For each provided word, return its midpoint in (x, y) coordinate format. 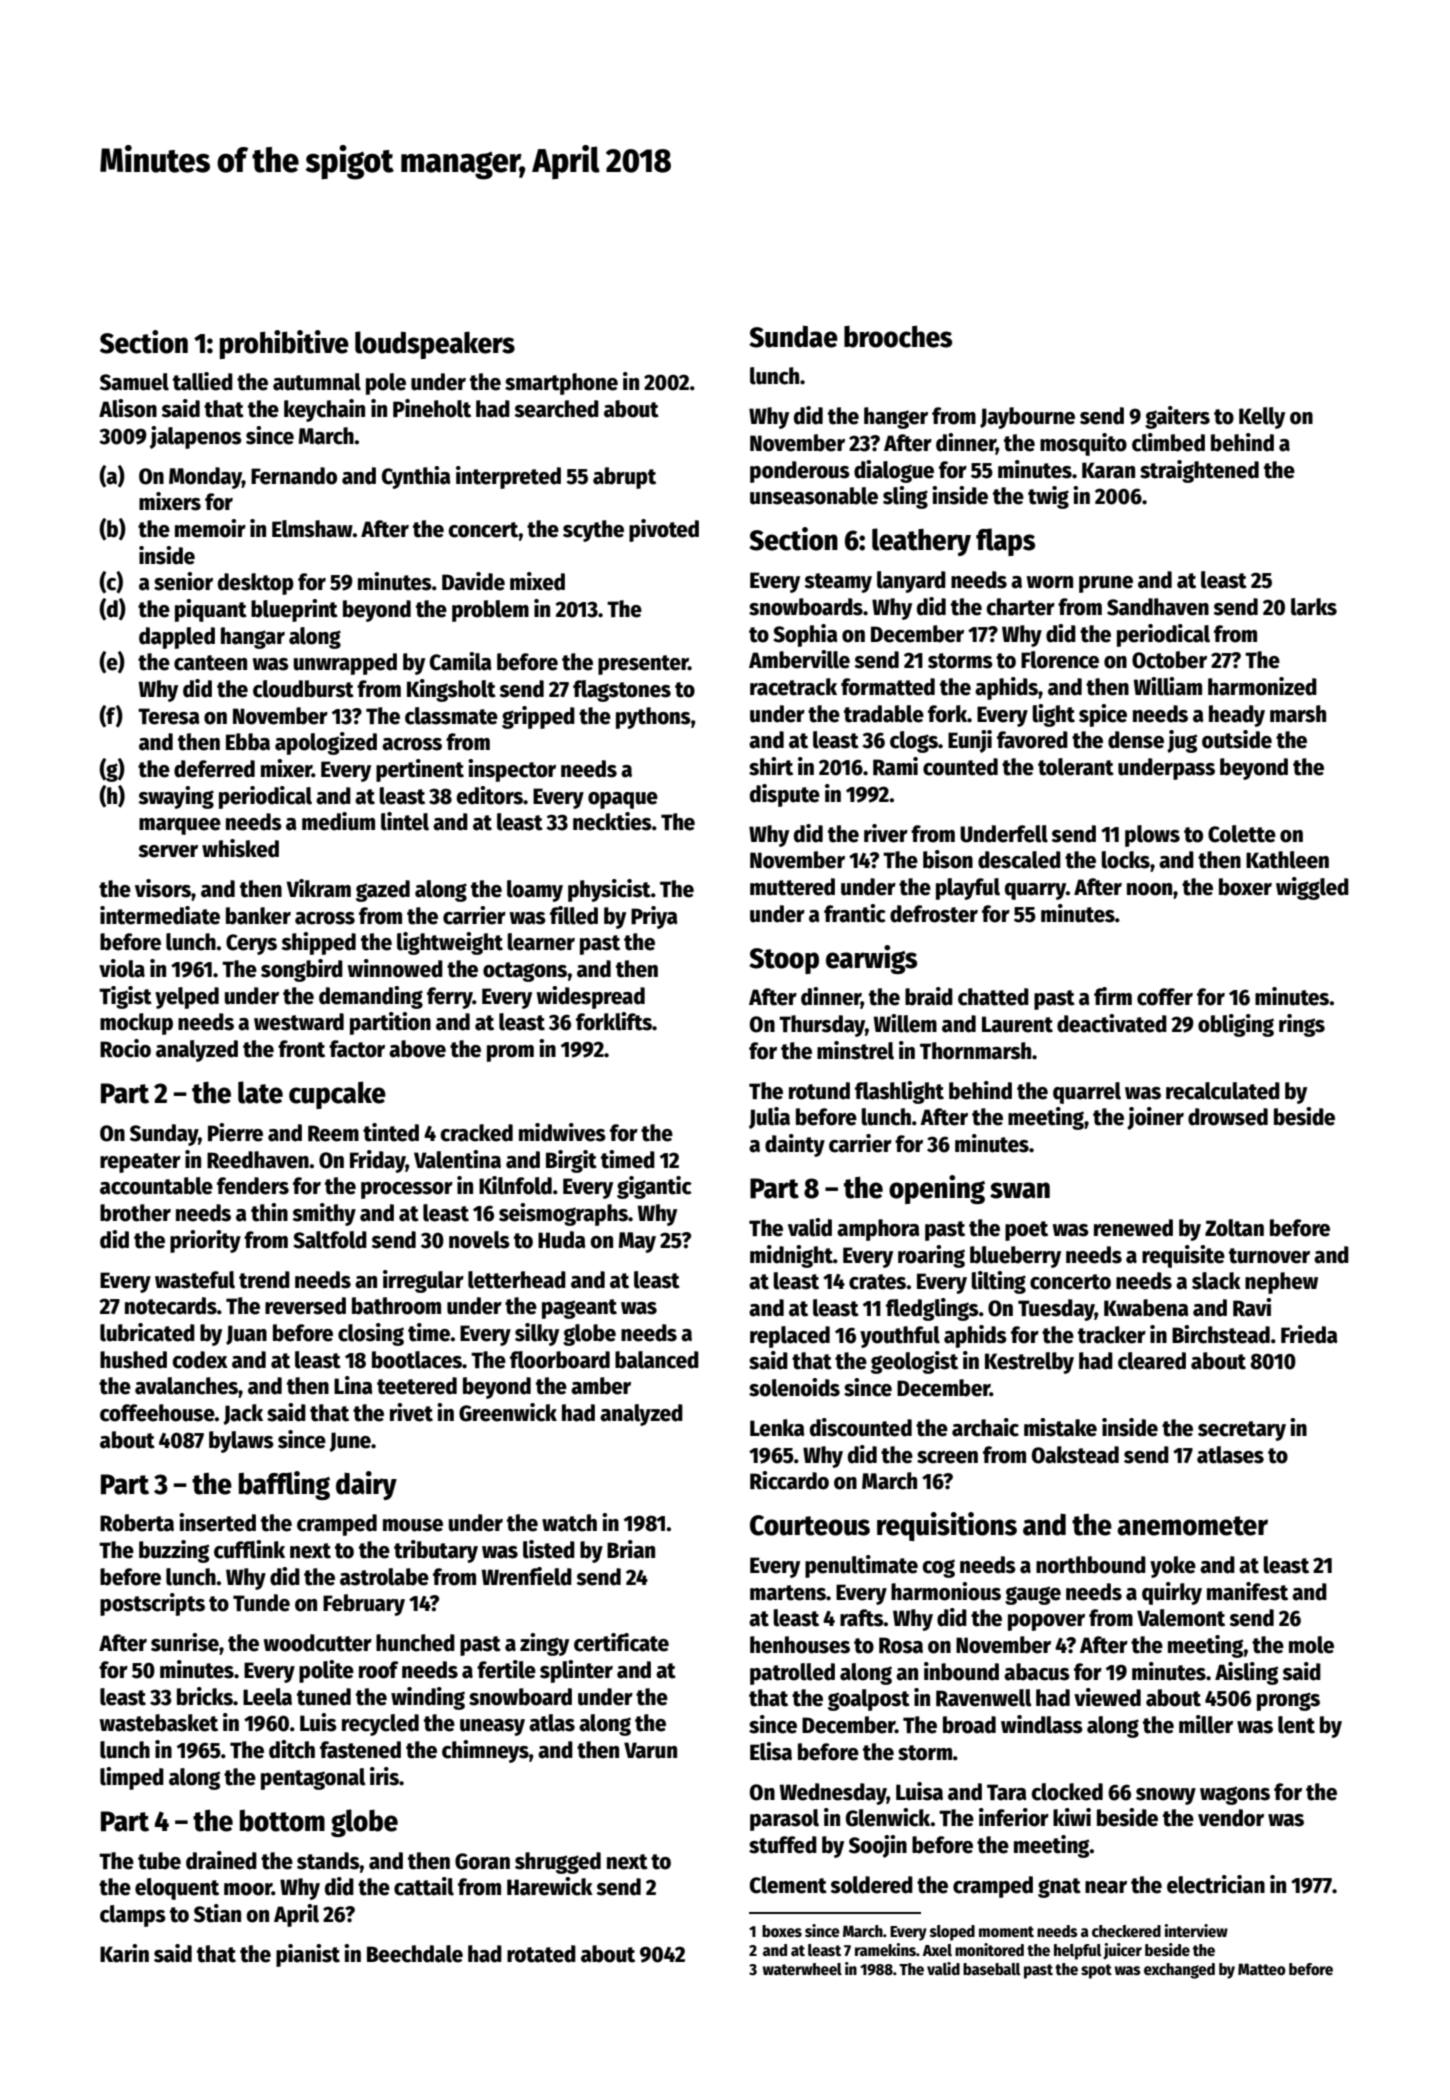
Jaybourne (1027, 418)
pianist (308, 1955)
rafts (862, 1618)
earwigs (871, 959)
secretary (1242, 1431)
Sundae (793, 337)
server (168, 851)
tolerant (1076, 767)
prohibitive (284, 344)
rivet (411, 1412)
